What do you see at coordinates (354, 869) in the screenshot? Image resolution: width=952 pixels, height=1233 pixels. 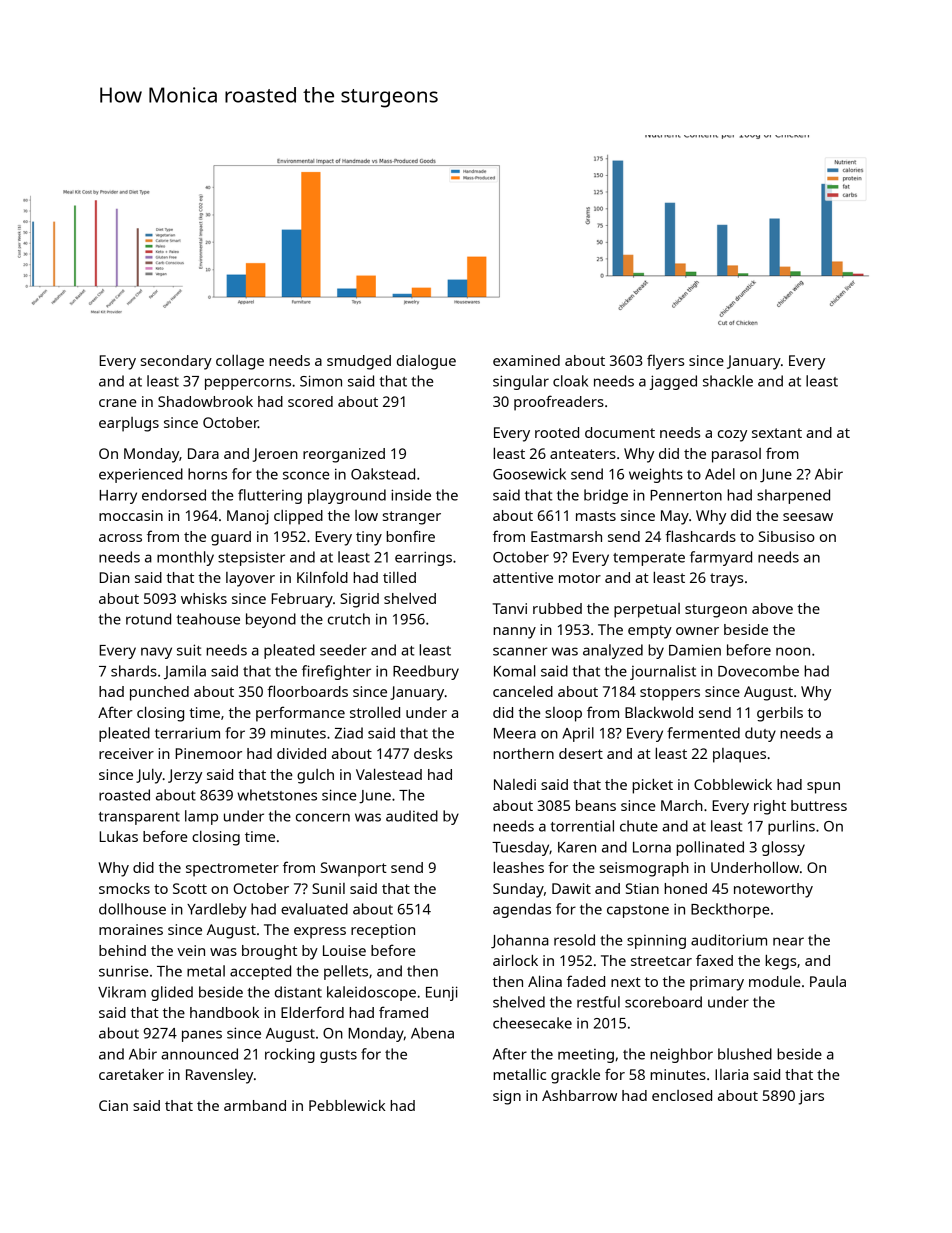 I see `Swanport` at bounding box center [354, 869].
